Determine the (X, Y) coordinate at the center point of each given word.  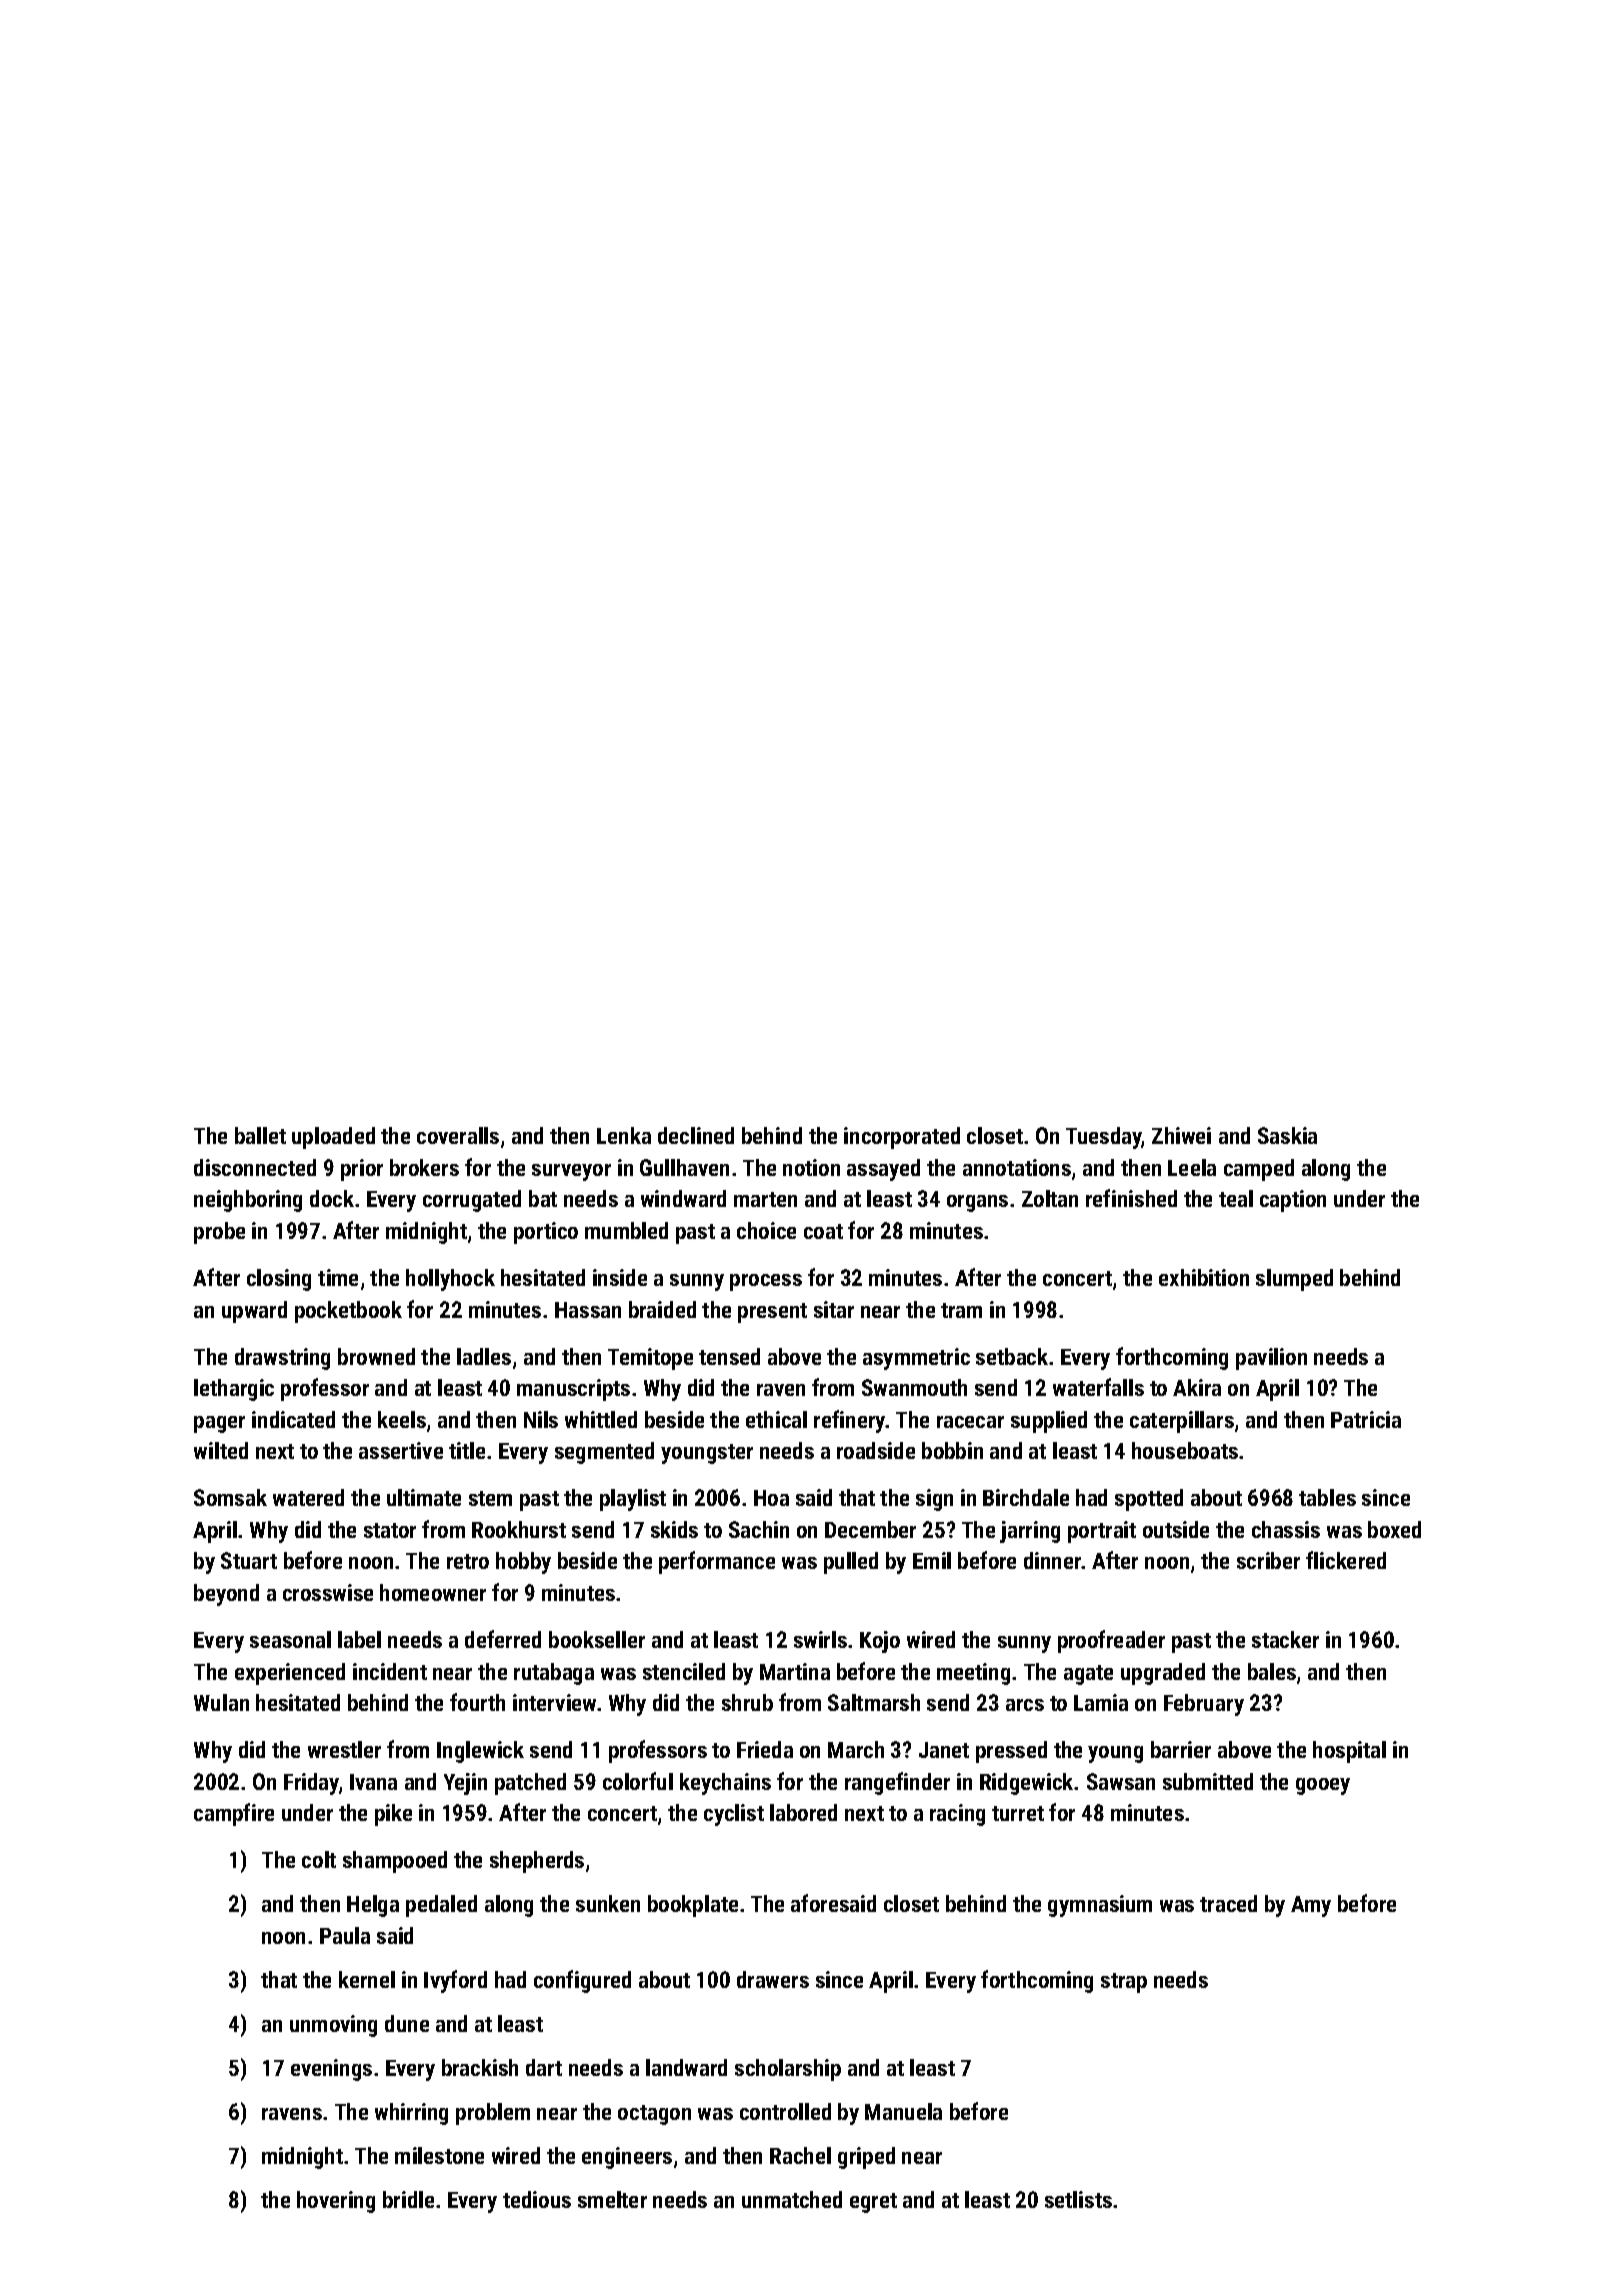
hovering (336, 2202)
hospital (1349, 1752)
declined (696, 1135)
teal (1236, 1198)
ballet (260, 1135)
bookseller (597, 1639)
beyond (226, 1595)
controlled (785, 2111)
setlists (1078, 2199)
